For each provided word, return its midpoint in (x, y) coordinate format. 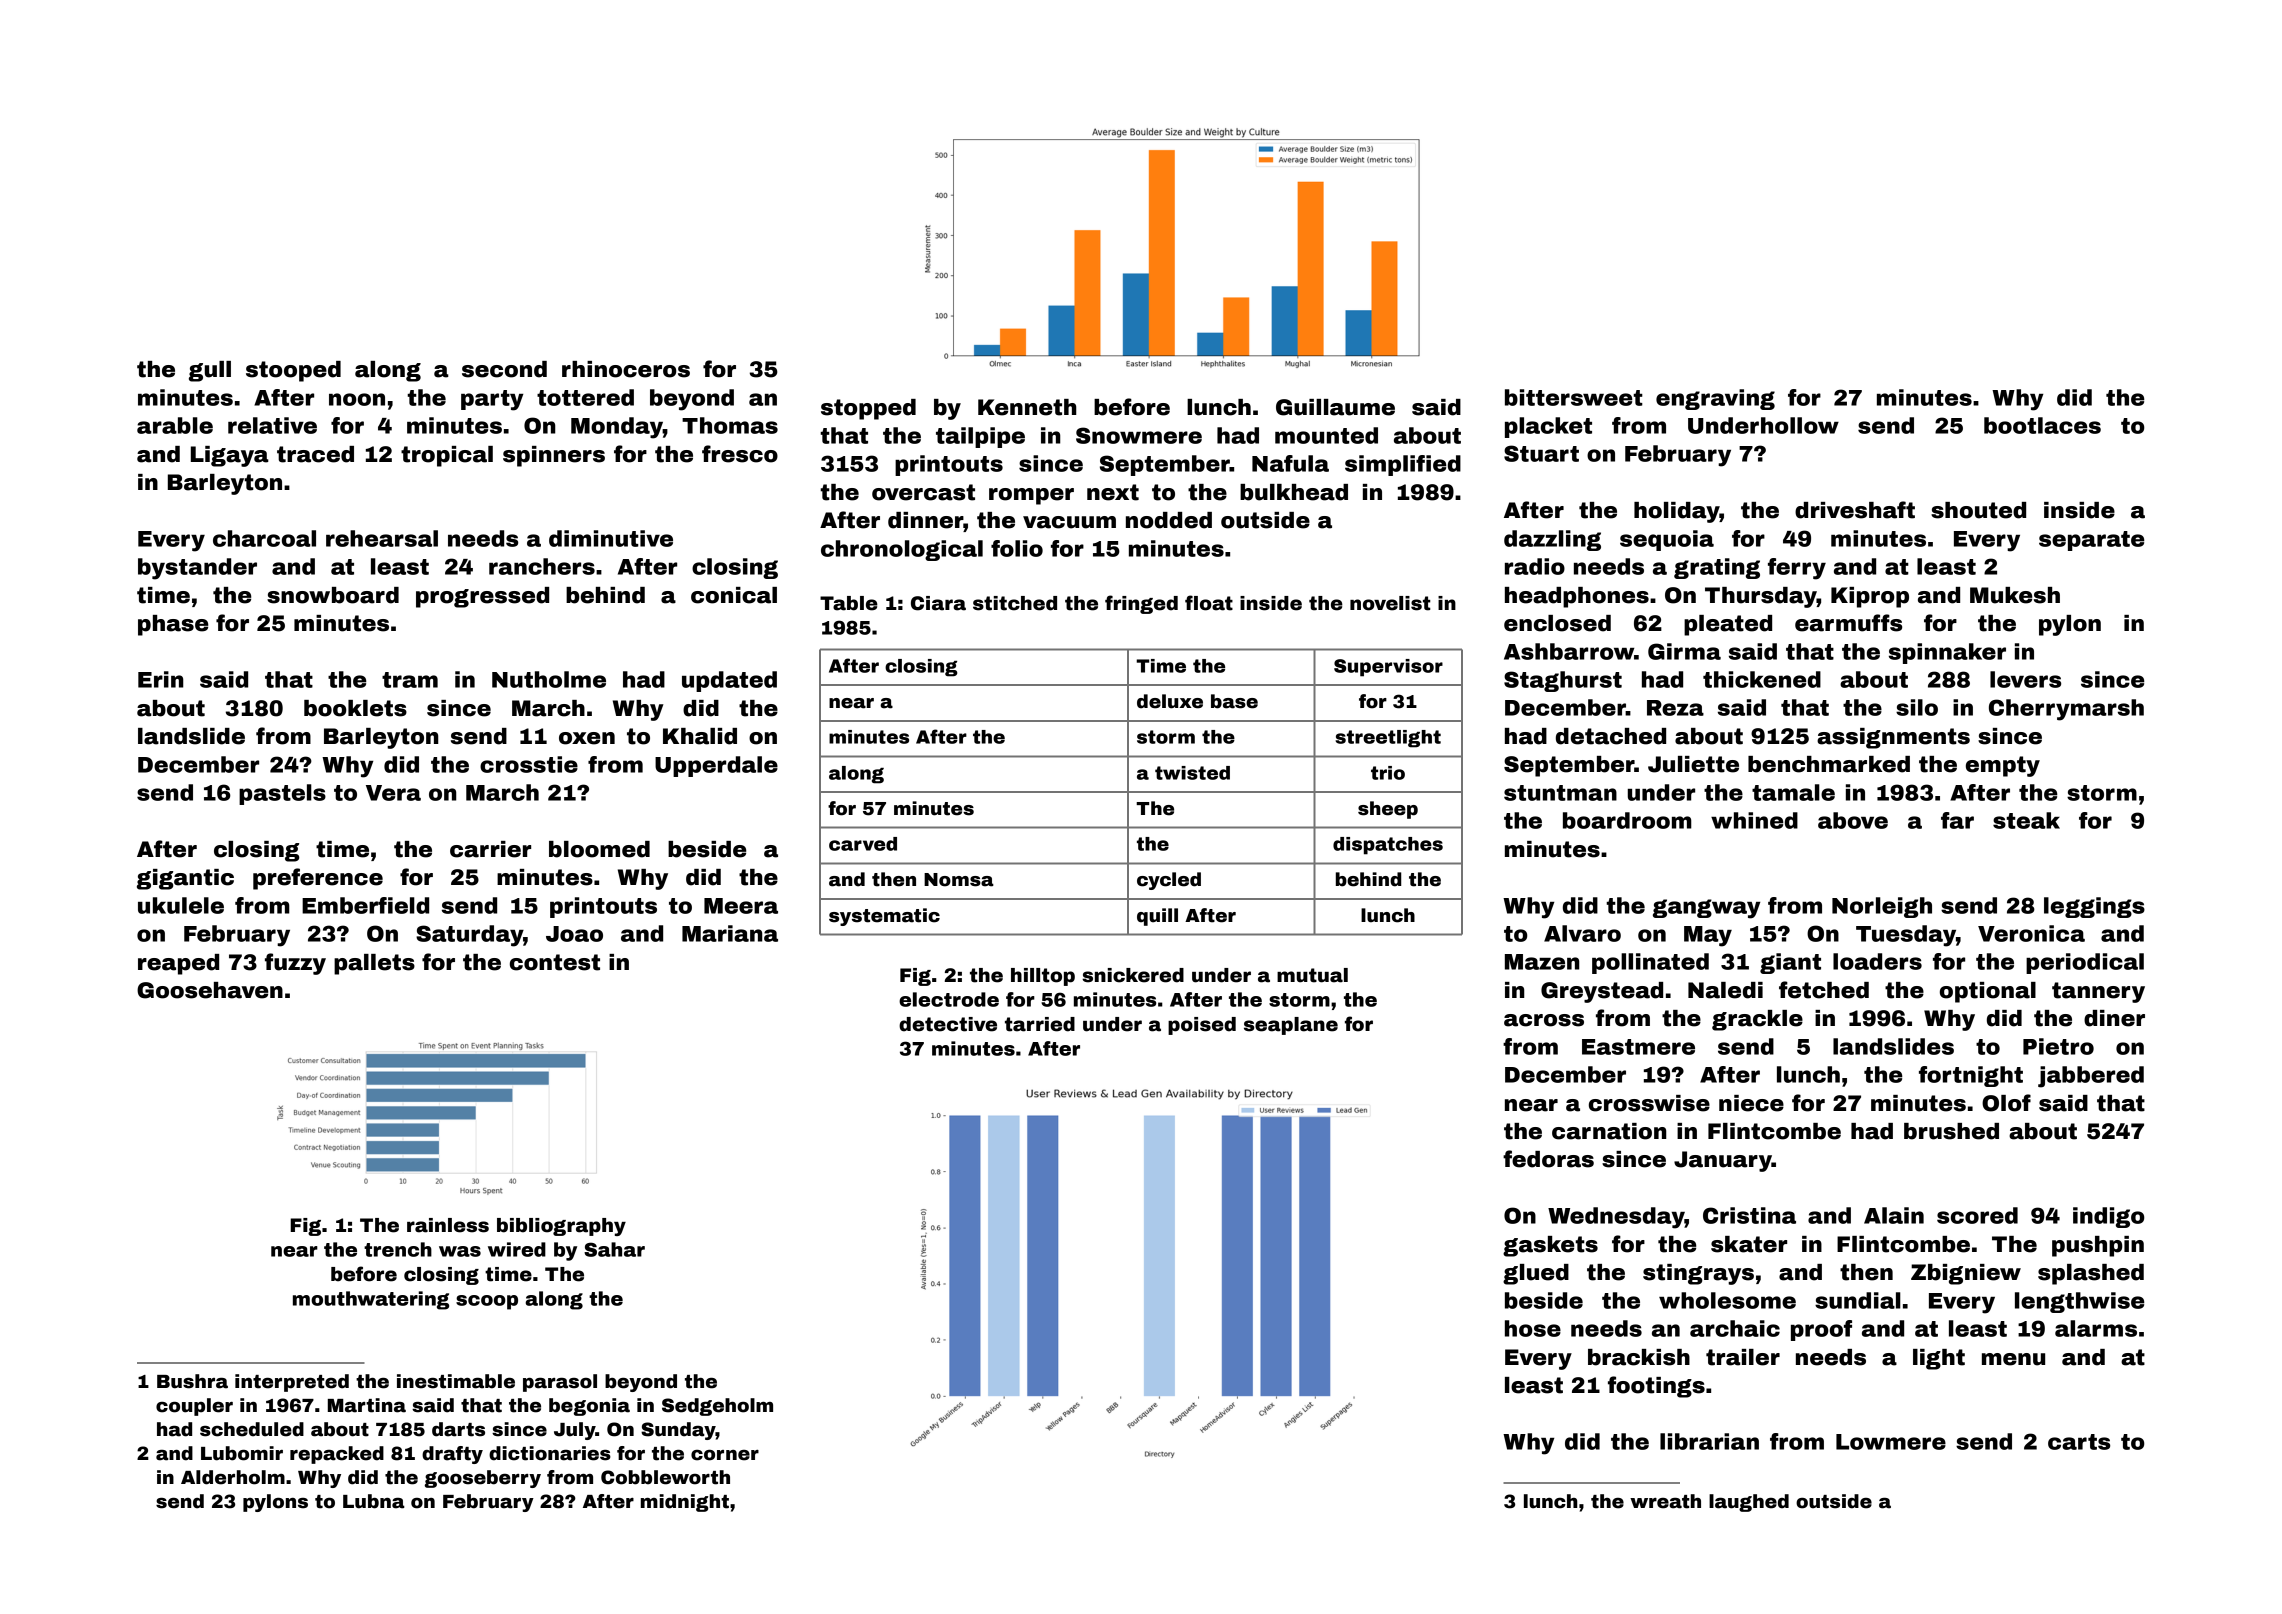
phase (173, 625)
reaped (178, 964)
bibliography (561, 1227)
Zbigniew (1966, 1274)
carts (2079, 1442)
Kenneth (1027, 407)
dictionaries (550, 1453)
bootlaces (2042, 425)
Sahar (614, 1249)
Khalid (700, 736)
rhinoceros (626, 369)
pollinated (1650, 963)
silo (1917, 707)
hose (1533, 1328)
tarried (1040, 1024)
